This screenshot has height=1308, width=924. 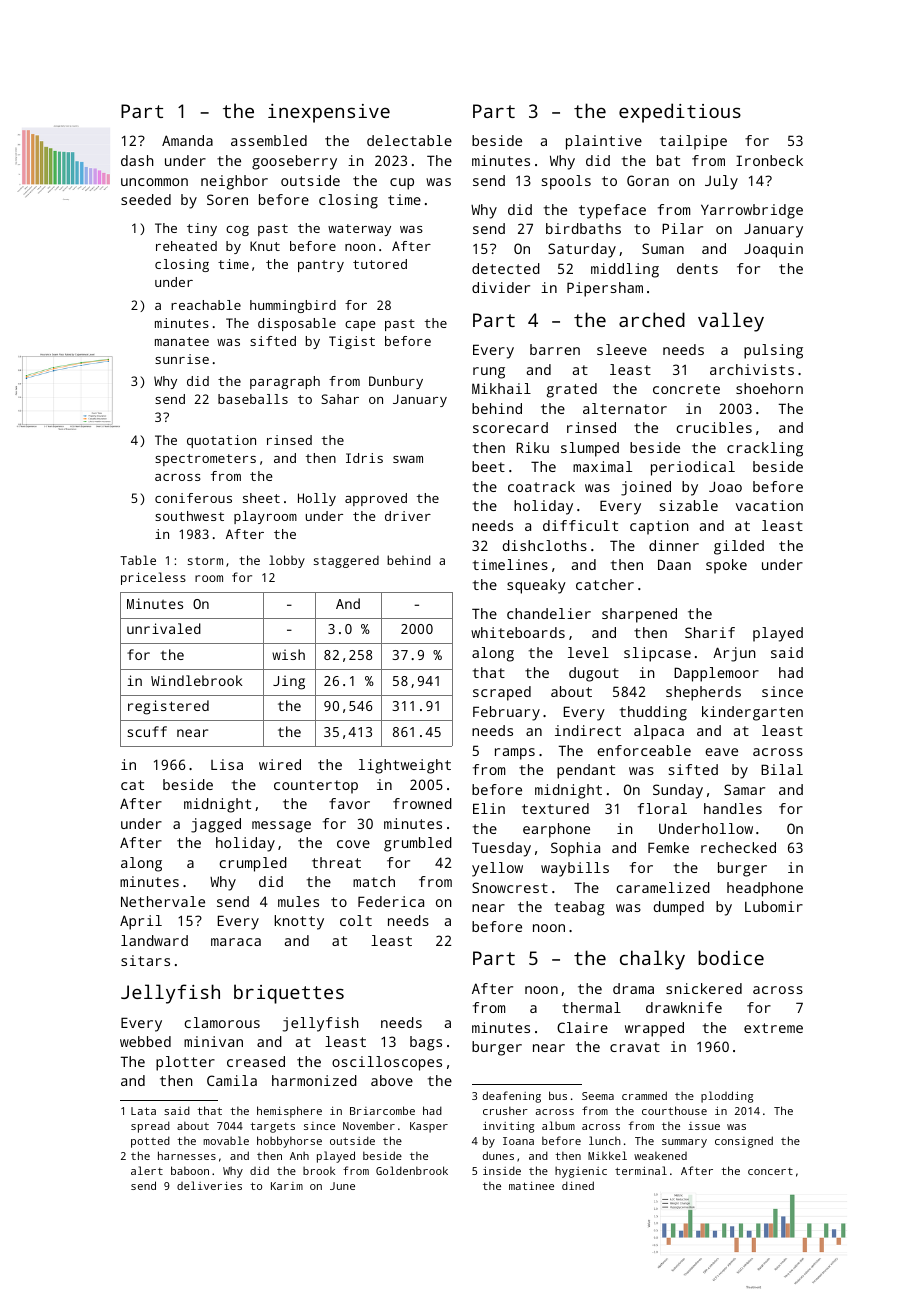 What do you see at coordinates (287, 1186) in the screenshot?
I see `Karim` at bounding box center [287, 1186].
